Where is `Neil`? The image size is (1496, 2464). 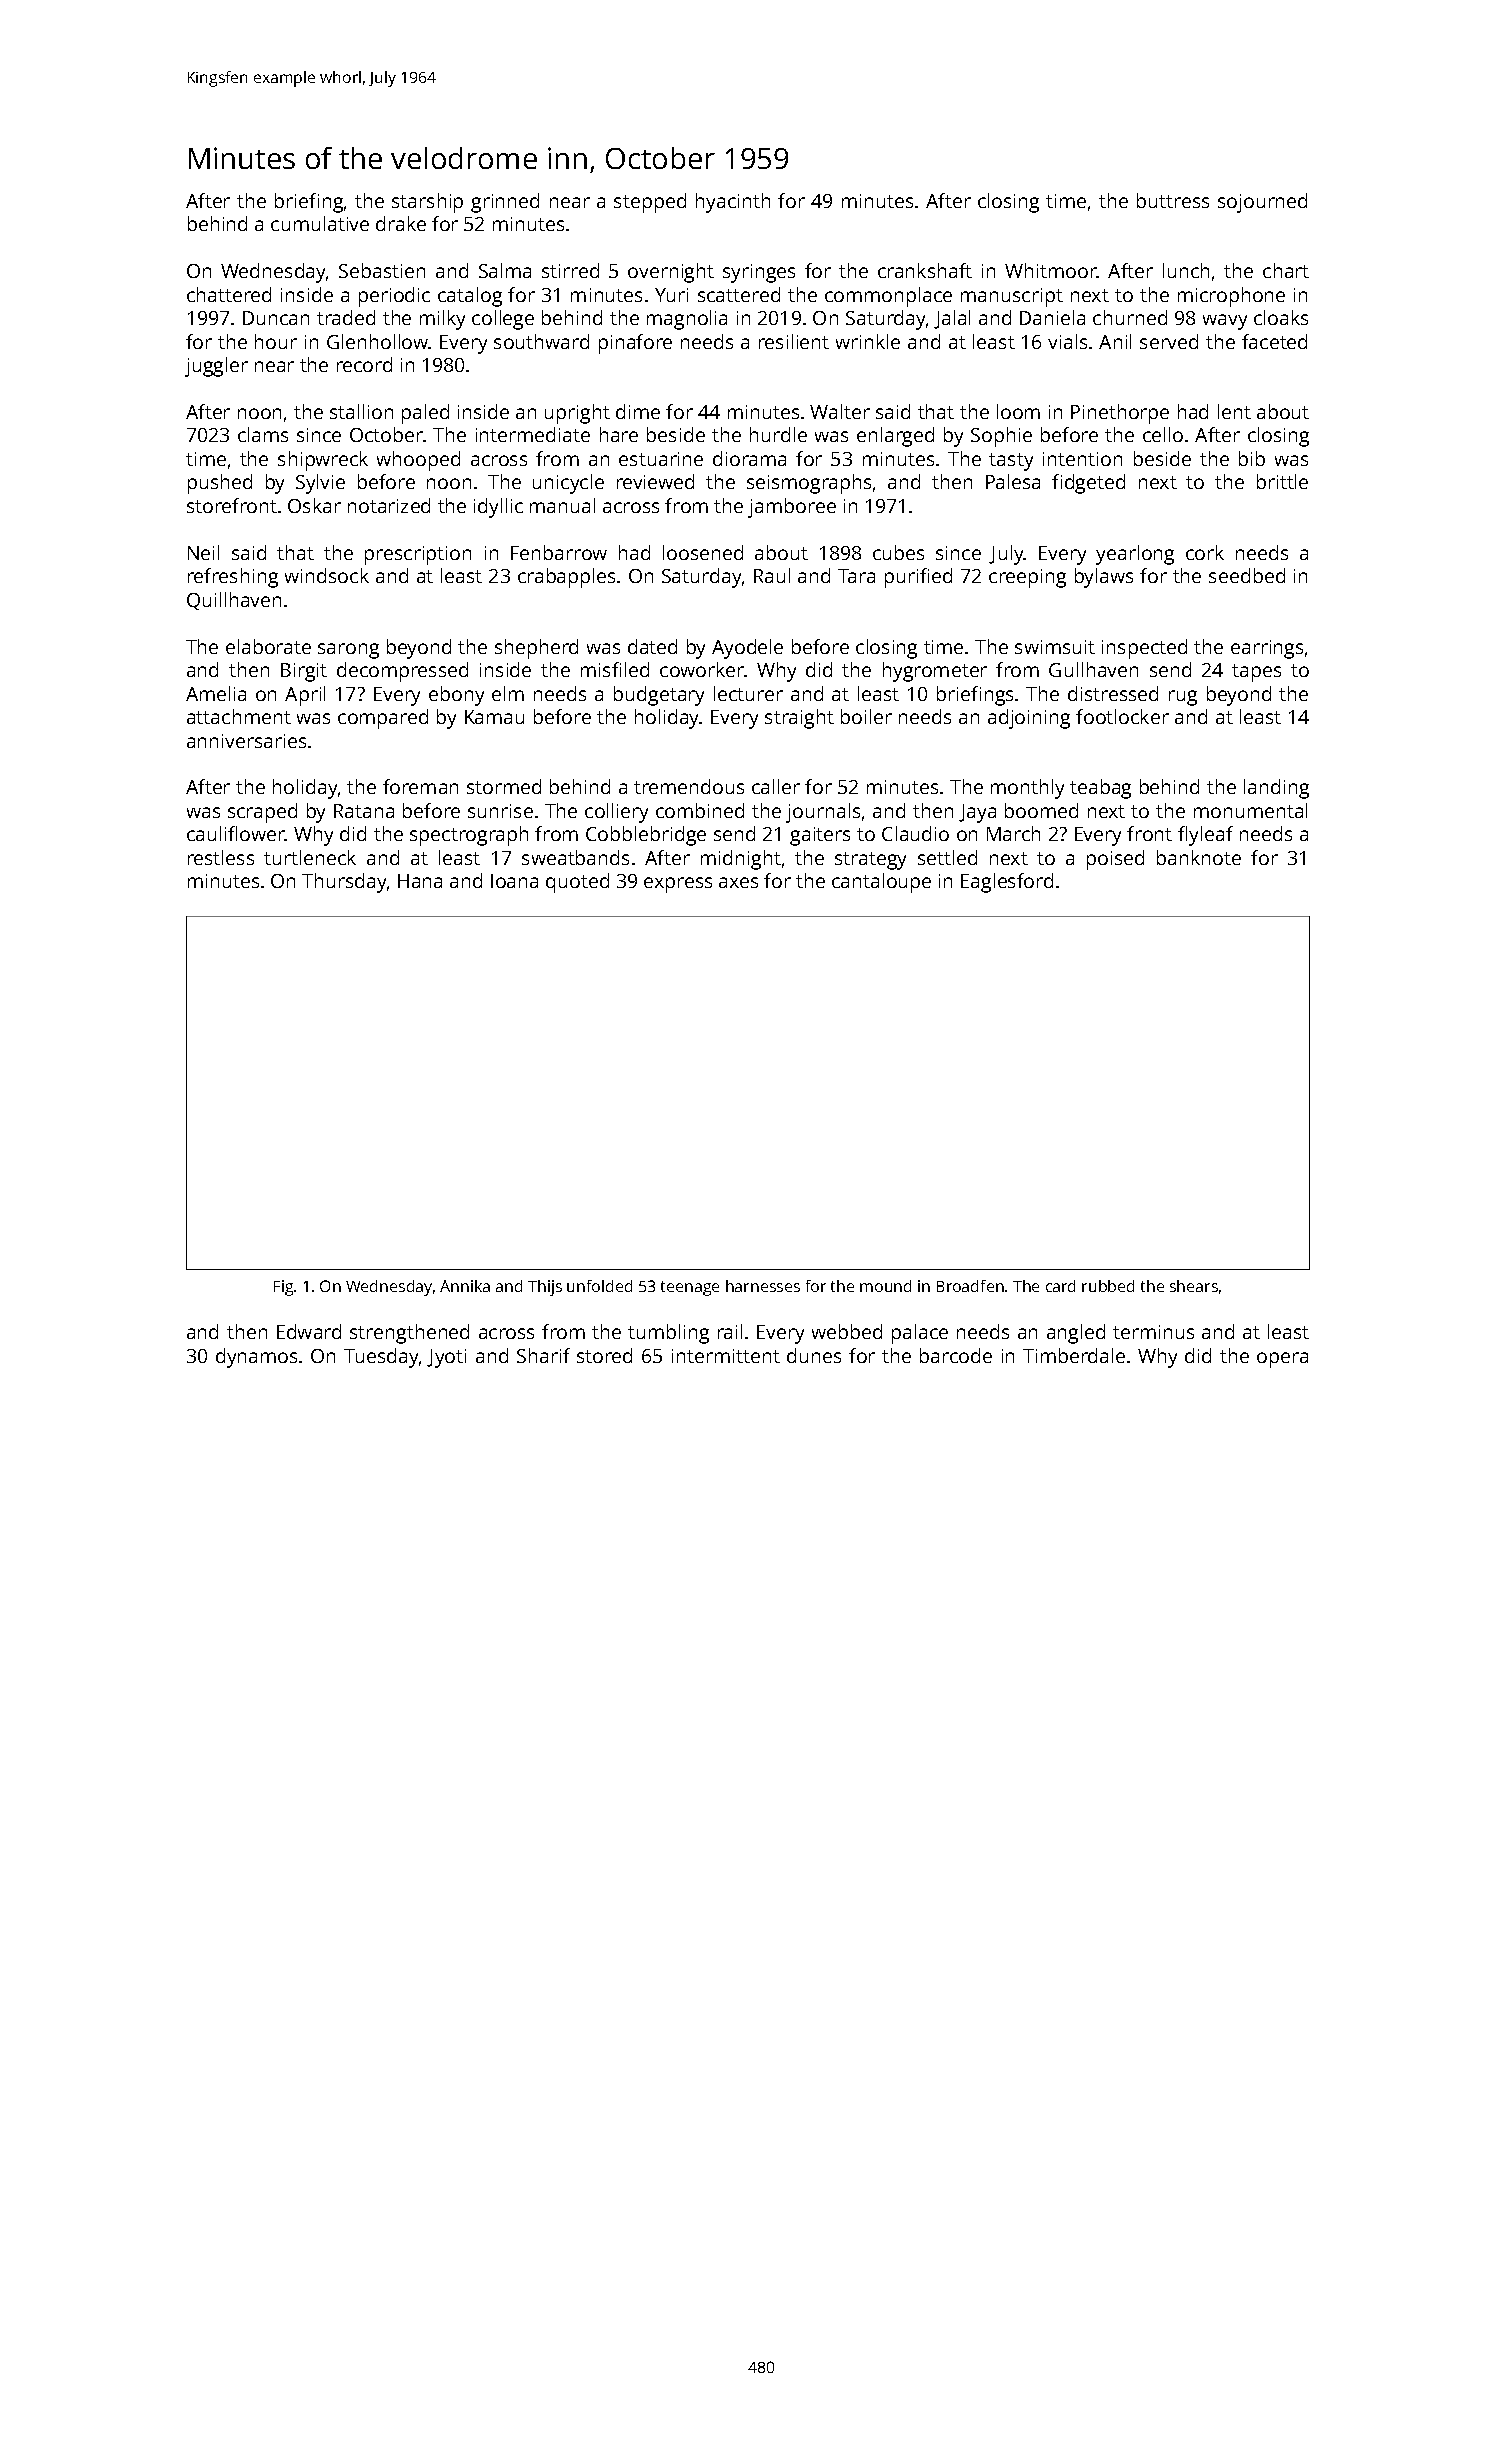 Neil is located at coordinates (203, 552).
